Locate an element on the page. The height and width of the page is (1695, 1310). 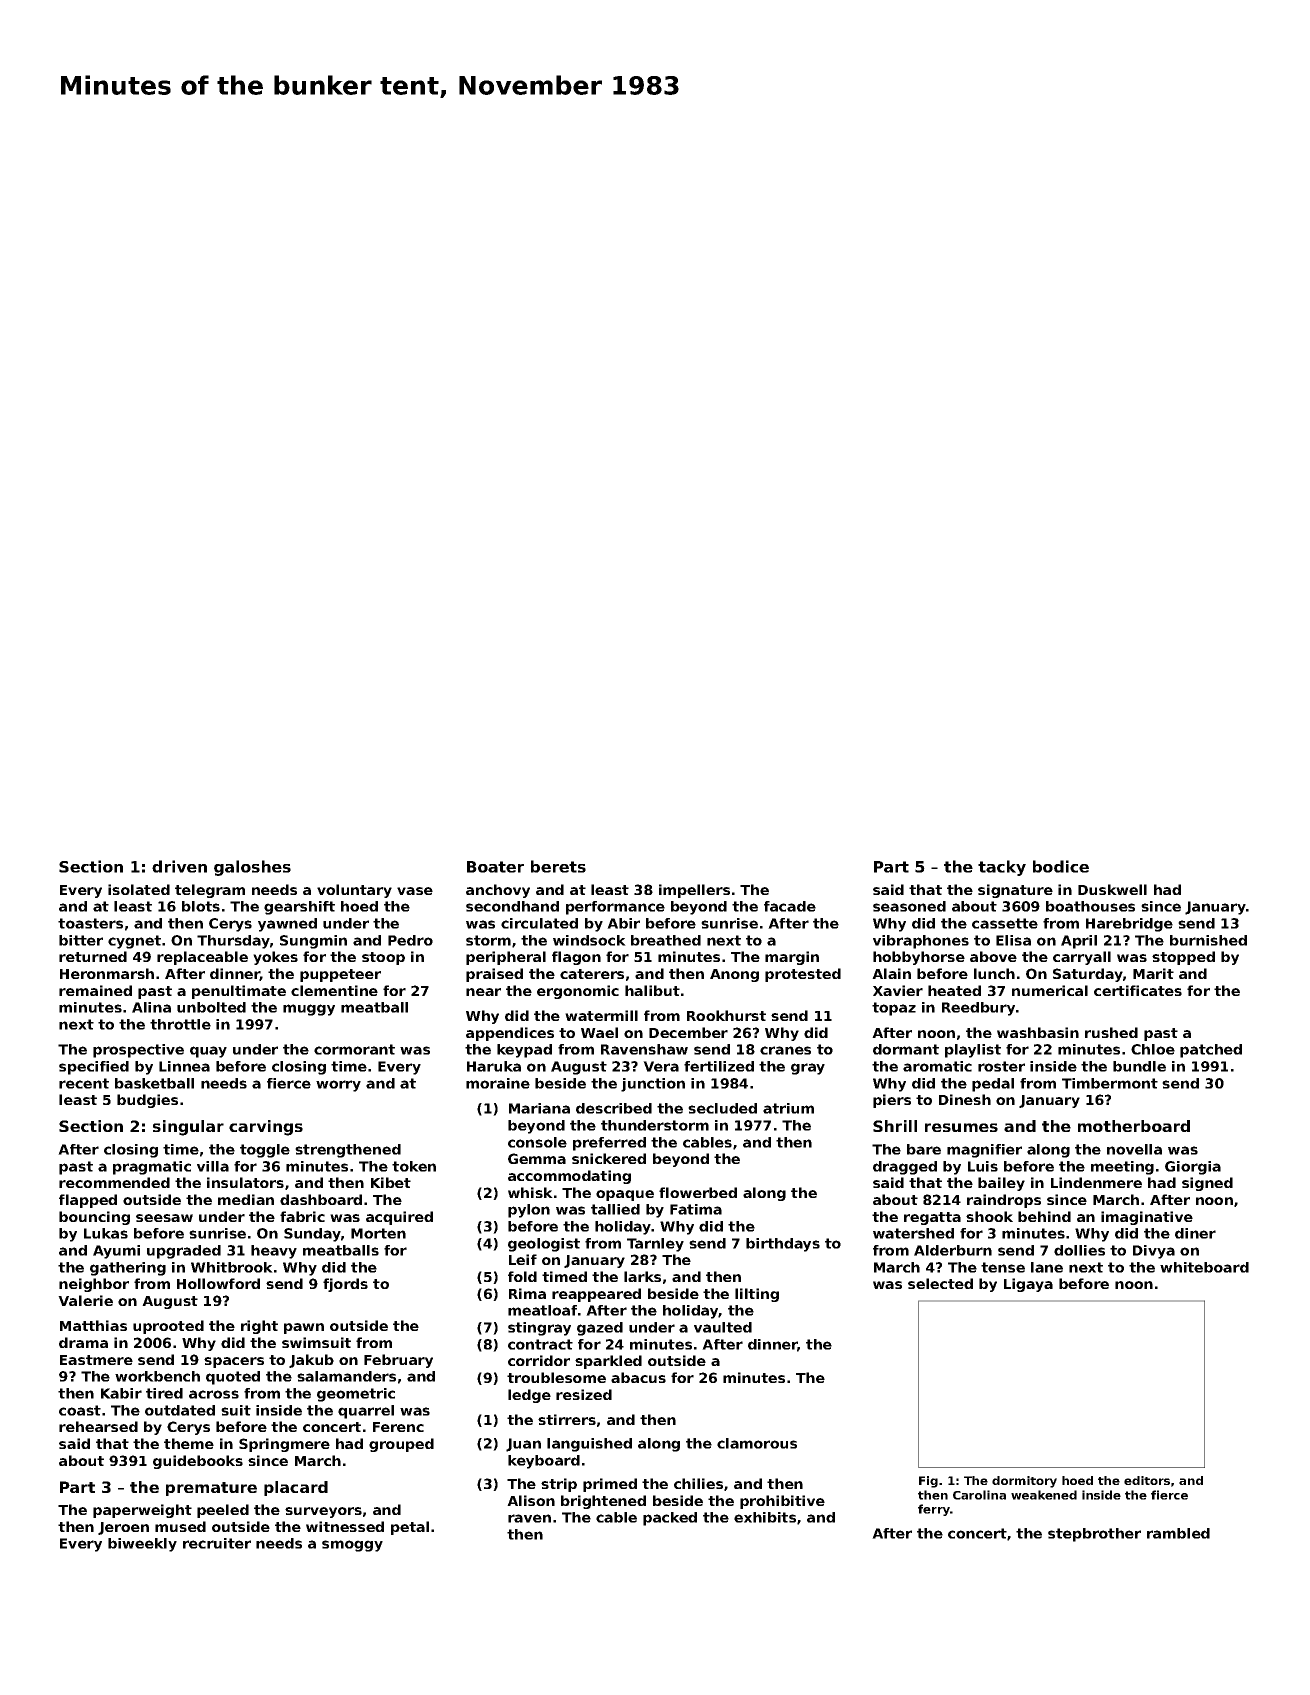
bare is located at coordinates (924, 1149).
